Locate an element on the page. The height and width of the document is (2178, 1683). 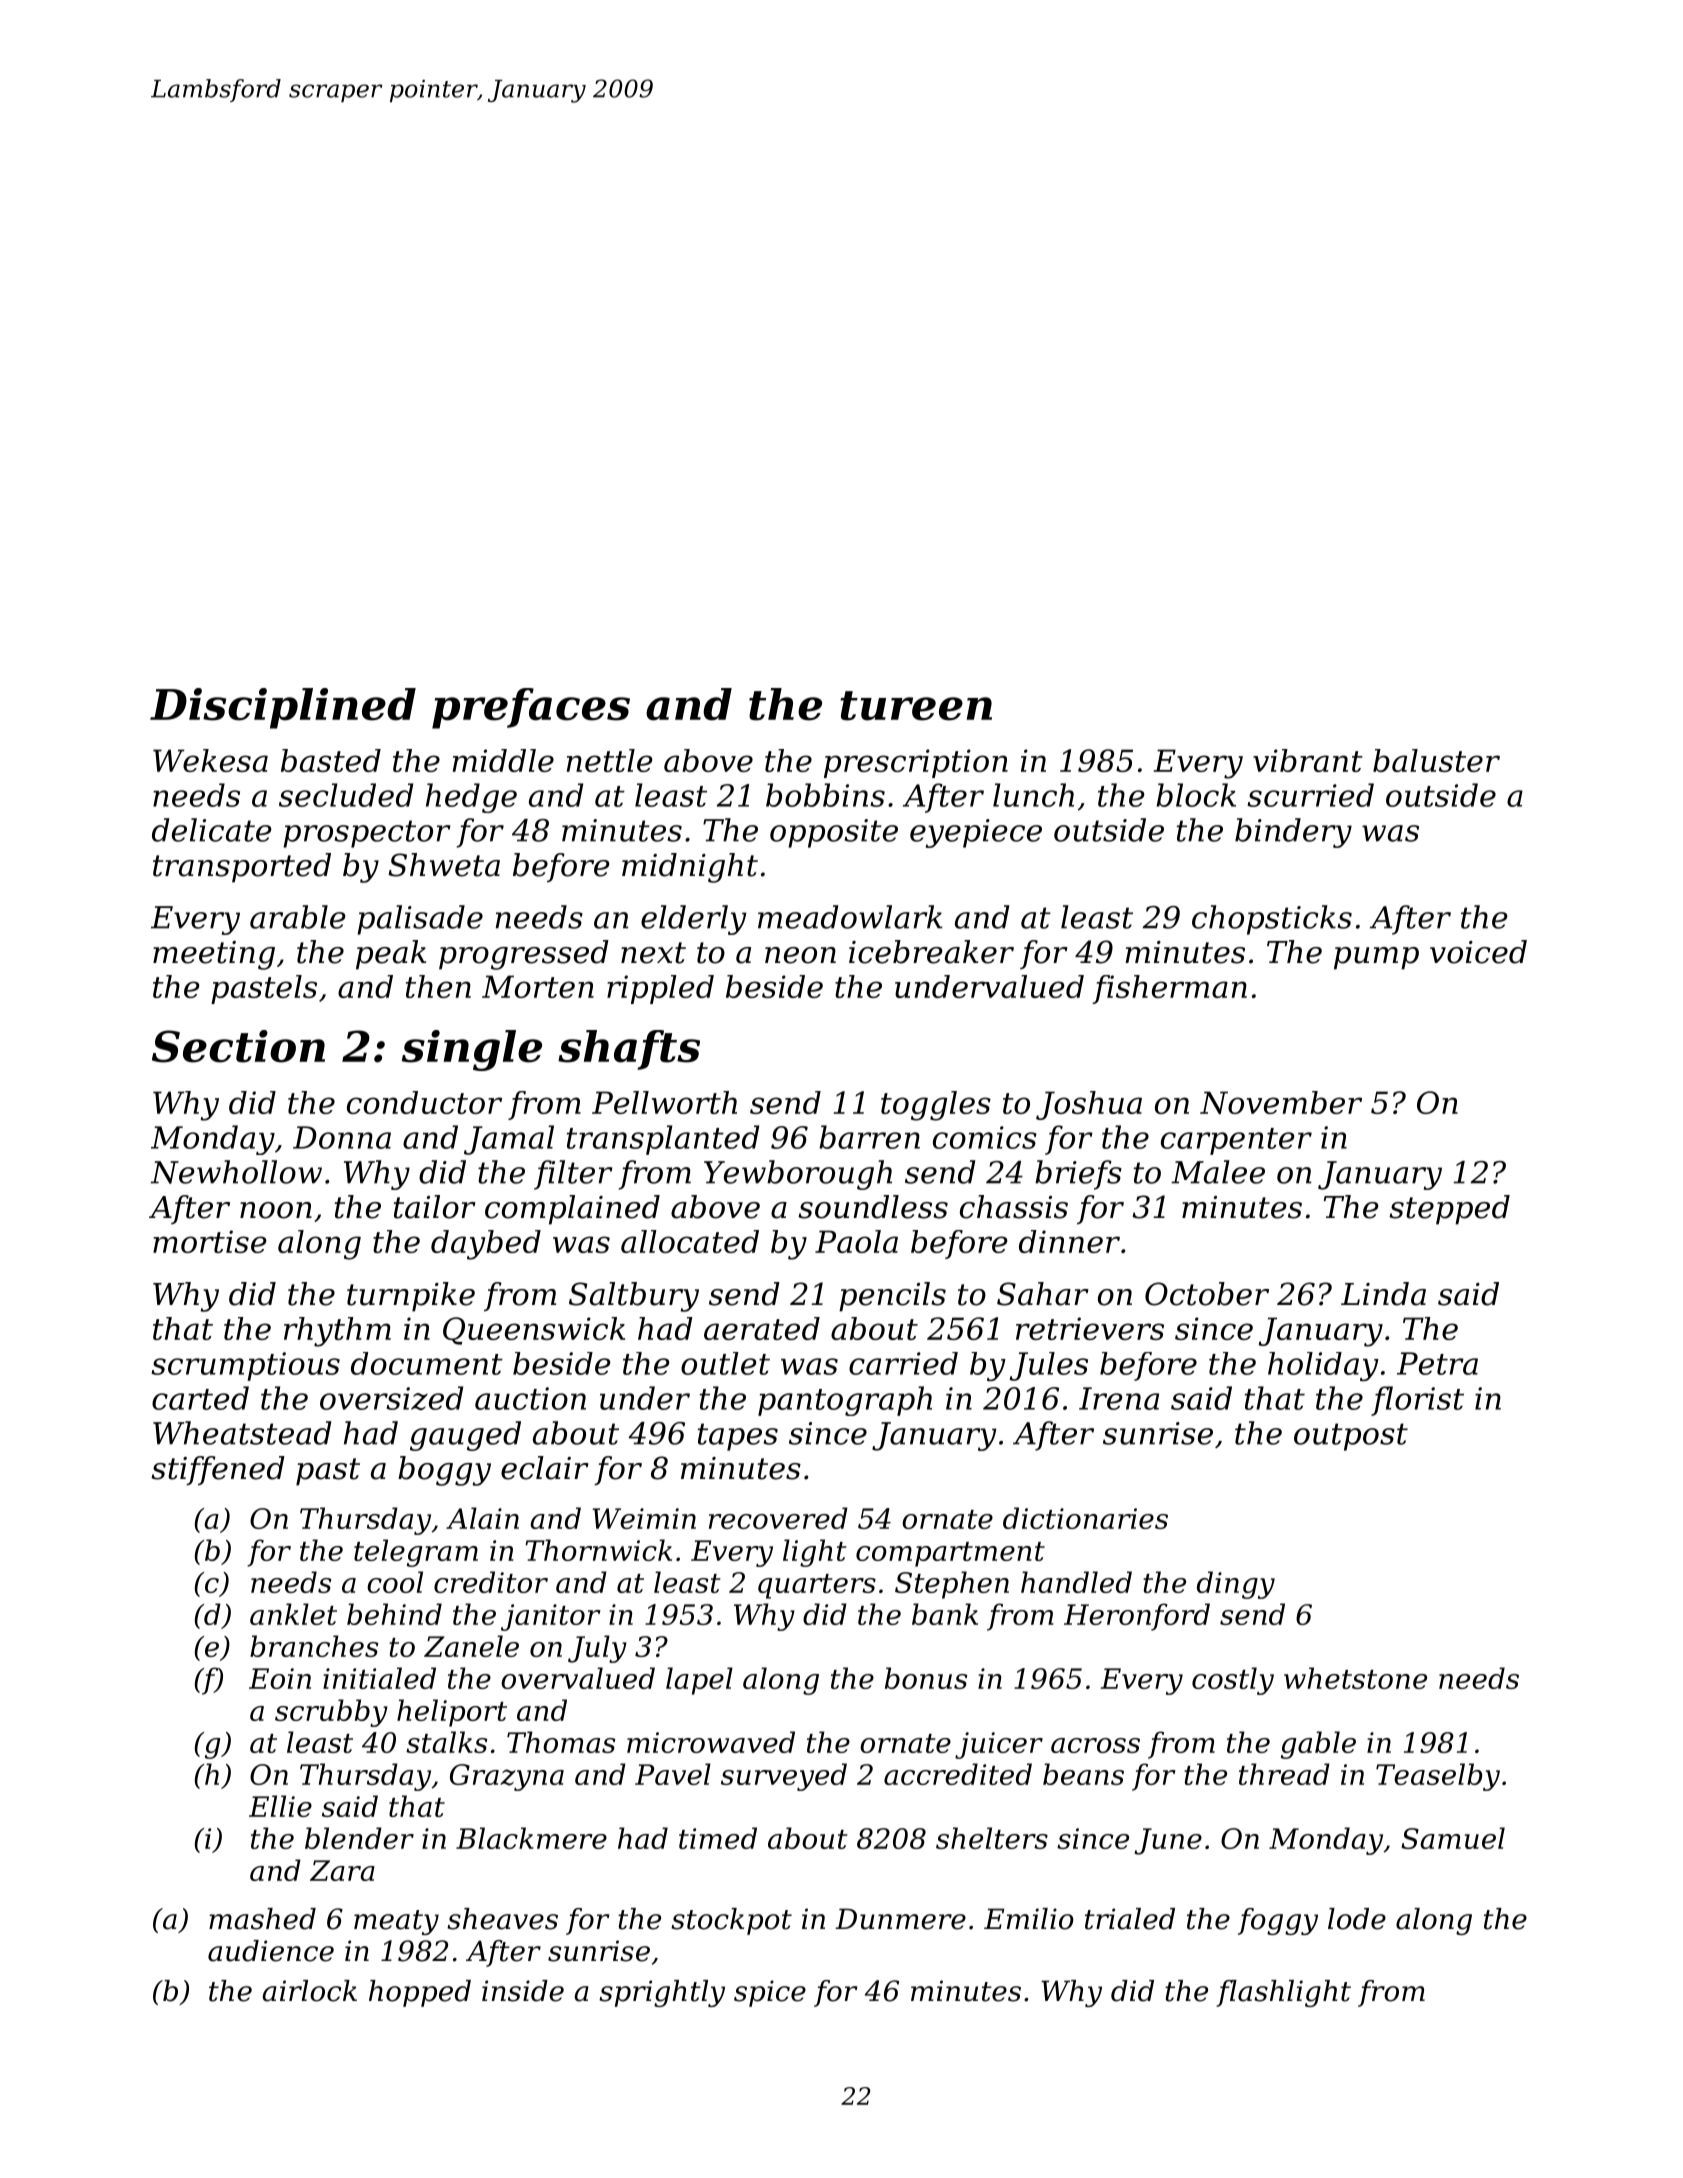
bobbins is located at coordinates (825, 795).
